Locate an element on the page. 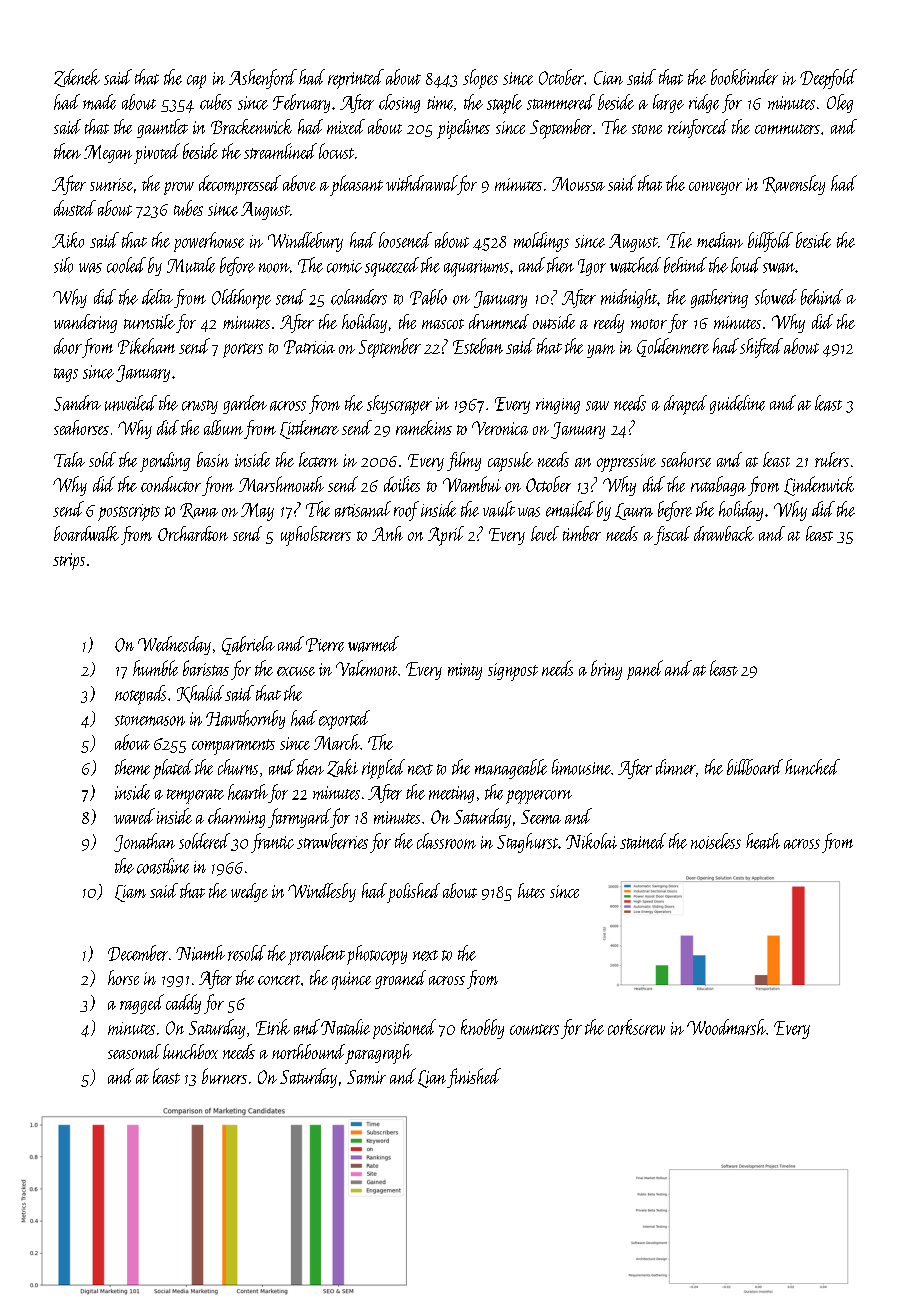 The height and width of the page is (1316, 908). conveyor is located at coordinates (715, 188).
